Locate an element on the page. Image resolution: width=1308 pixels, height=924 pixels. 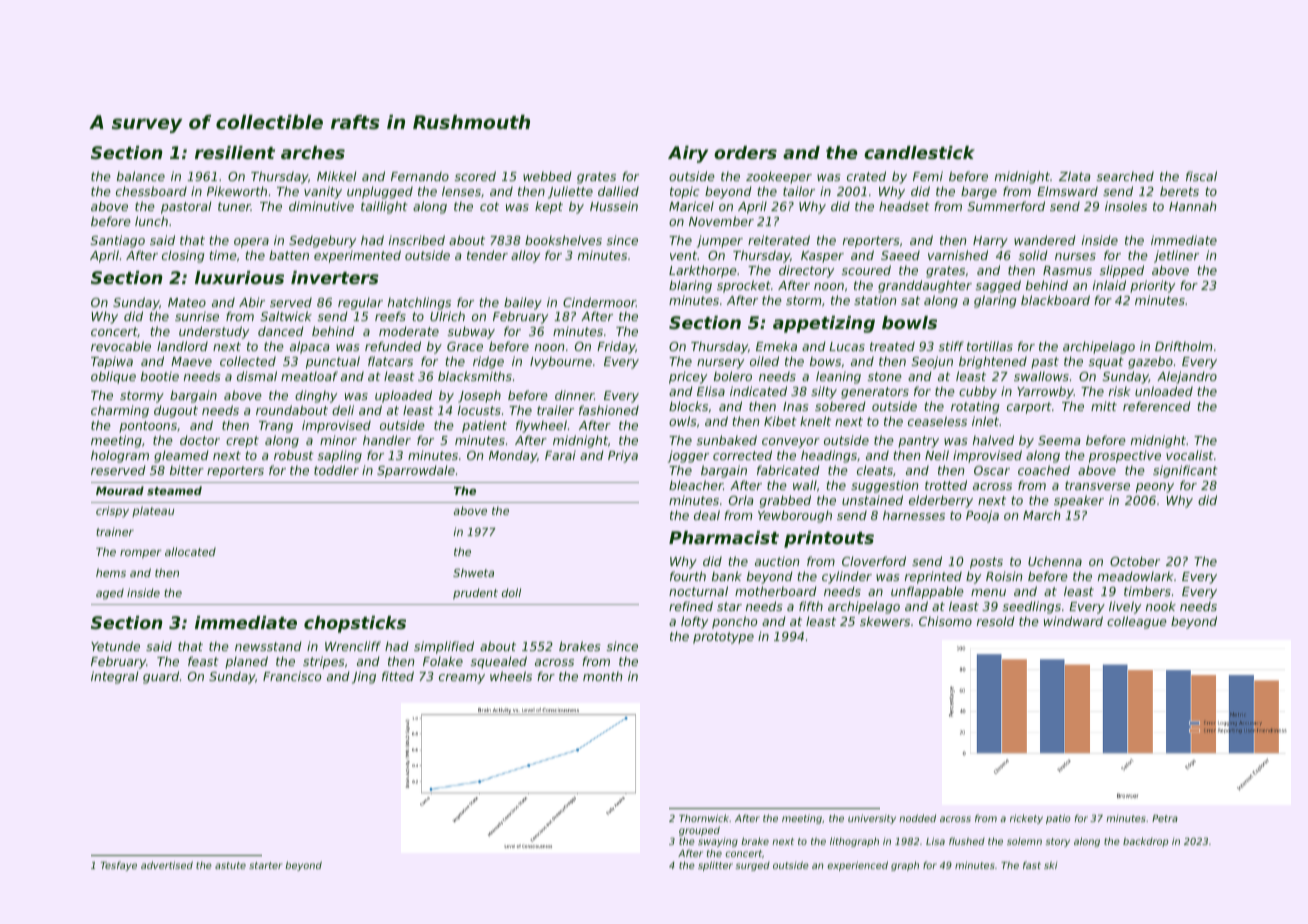
deal is located at coordinates (707, 515).
